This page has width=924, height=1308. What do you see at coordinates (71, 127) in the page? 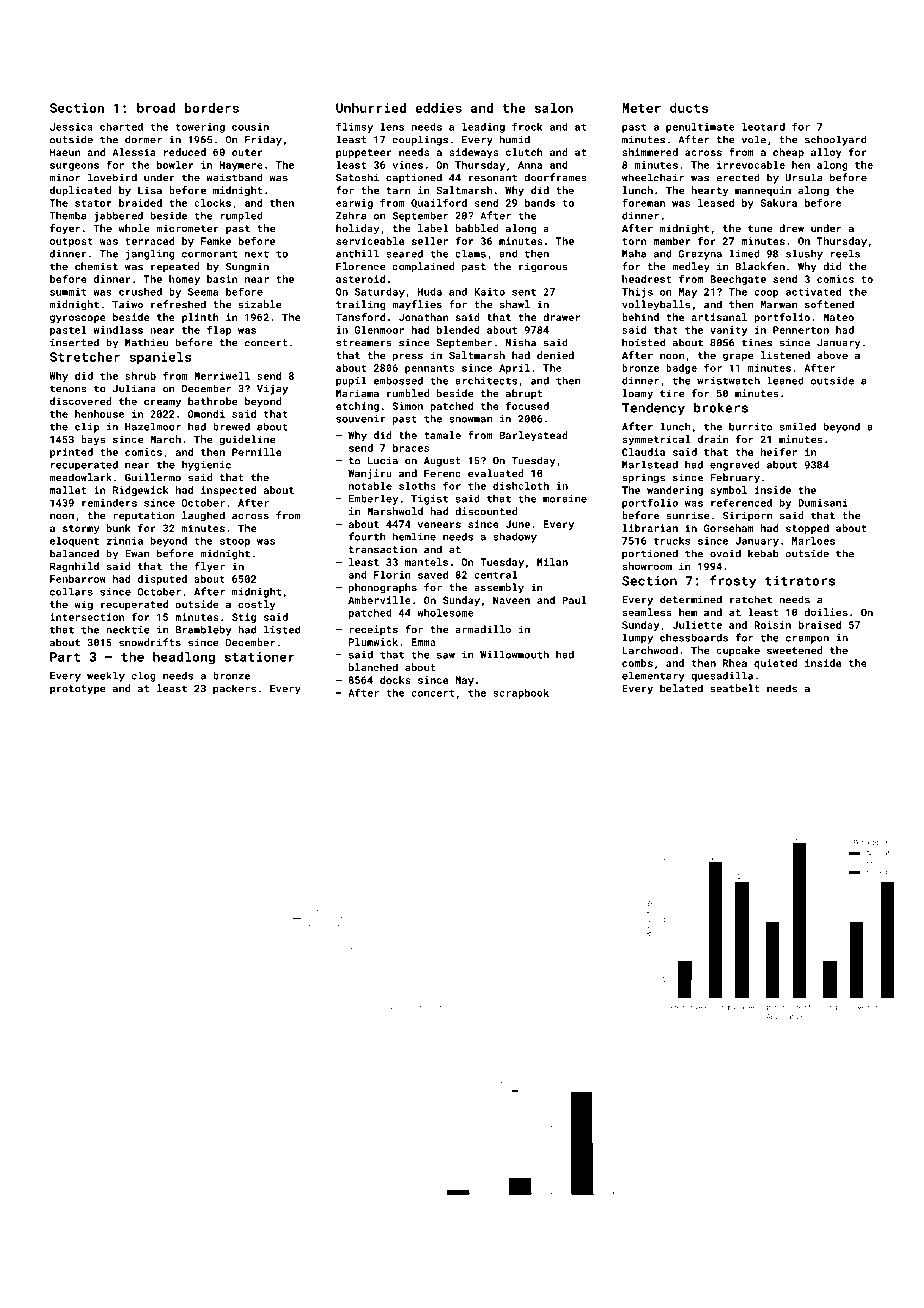
I see `Jessica` at bounding box center [71, 127].
